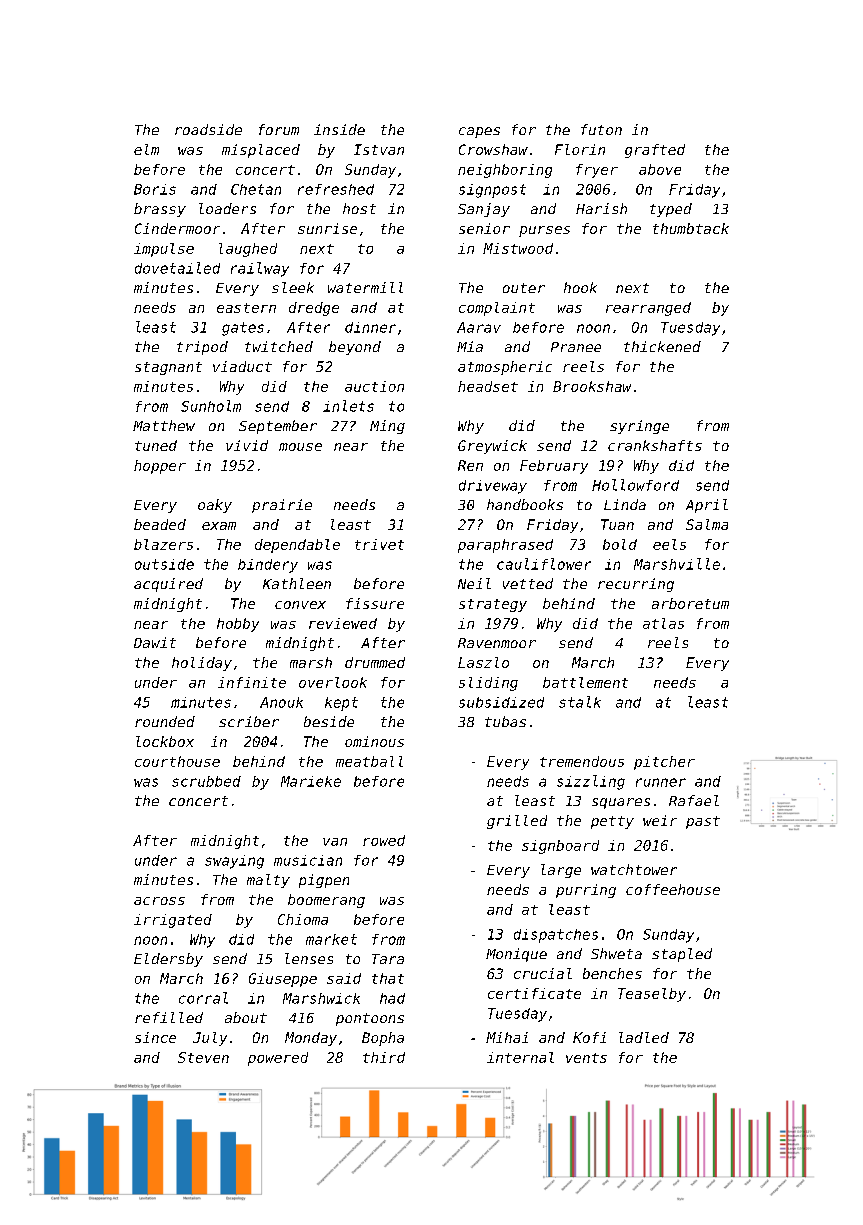  I want to click on thumbtack, so click(691, 228).
